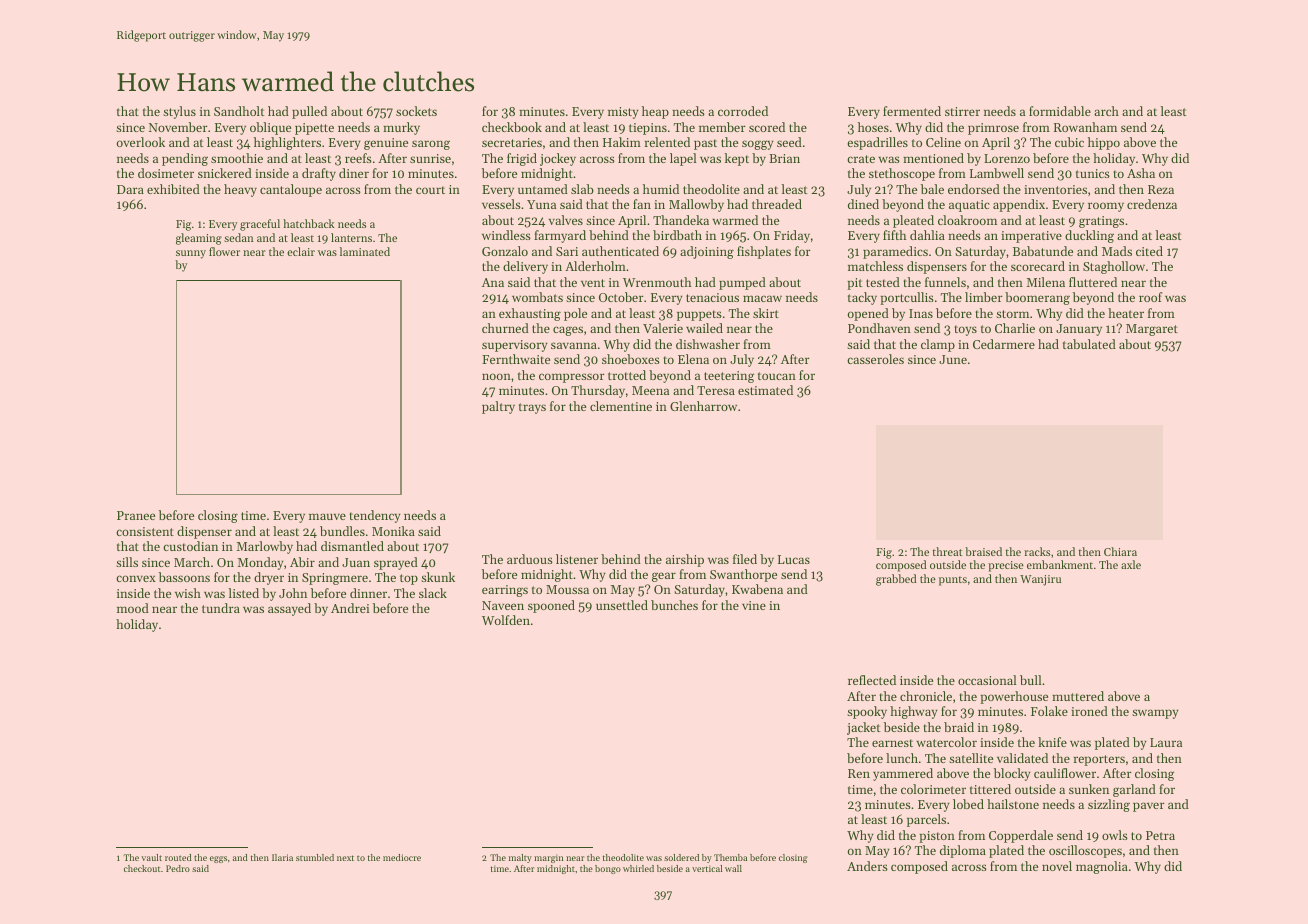  Describe the element at coordinates (867, 866) in the screenshot. I see `Anders` at that location.
